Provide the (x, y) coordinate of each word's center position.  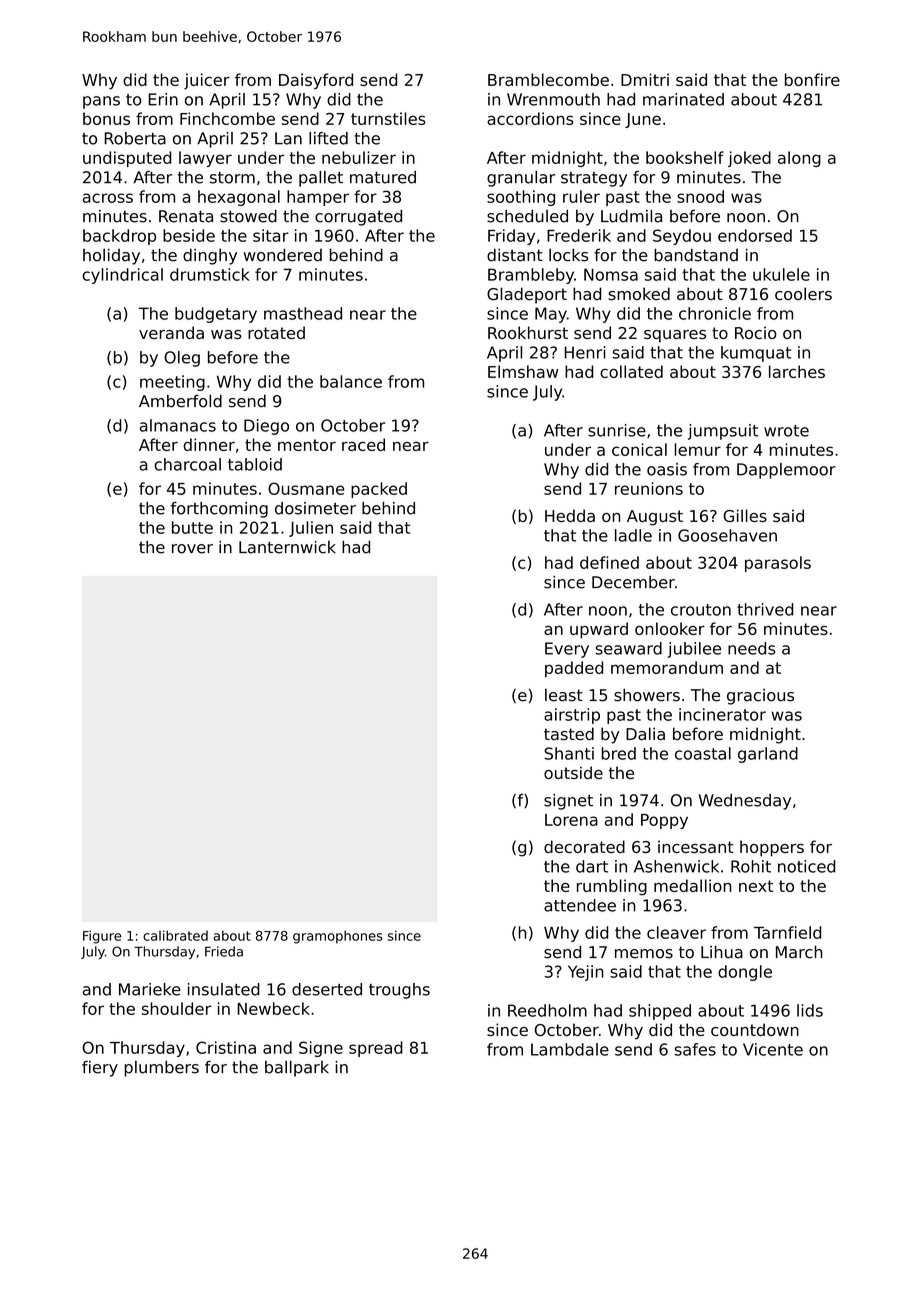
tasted (569, 734)
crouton (701, 610)
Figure (102, 937)
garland (768, 755)
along (799, 159)
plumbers (162, 1069)
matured (383, 177)
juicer (207, 81)
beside (189, 235)
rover (192, 549)
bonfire (812, 79)
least (564, 695)
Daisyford (316, 81)
